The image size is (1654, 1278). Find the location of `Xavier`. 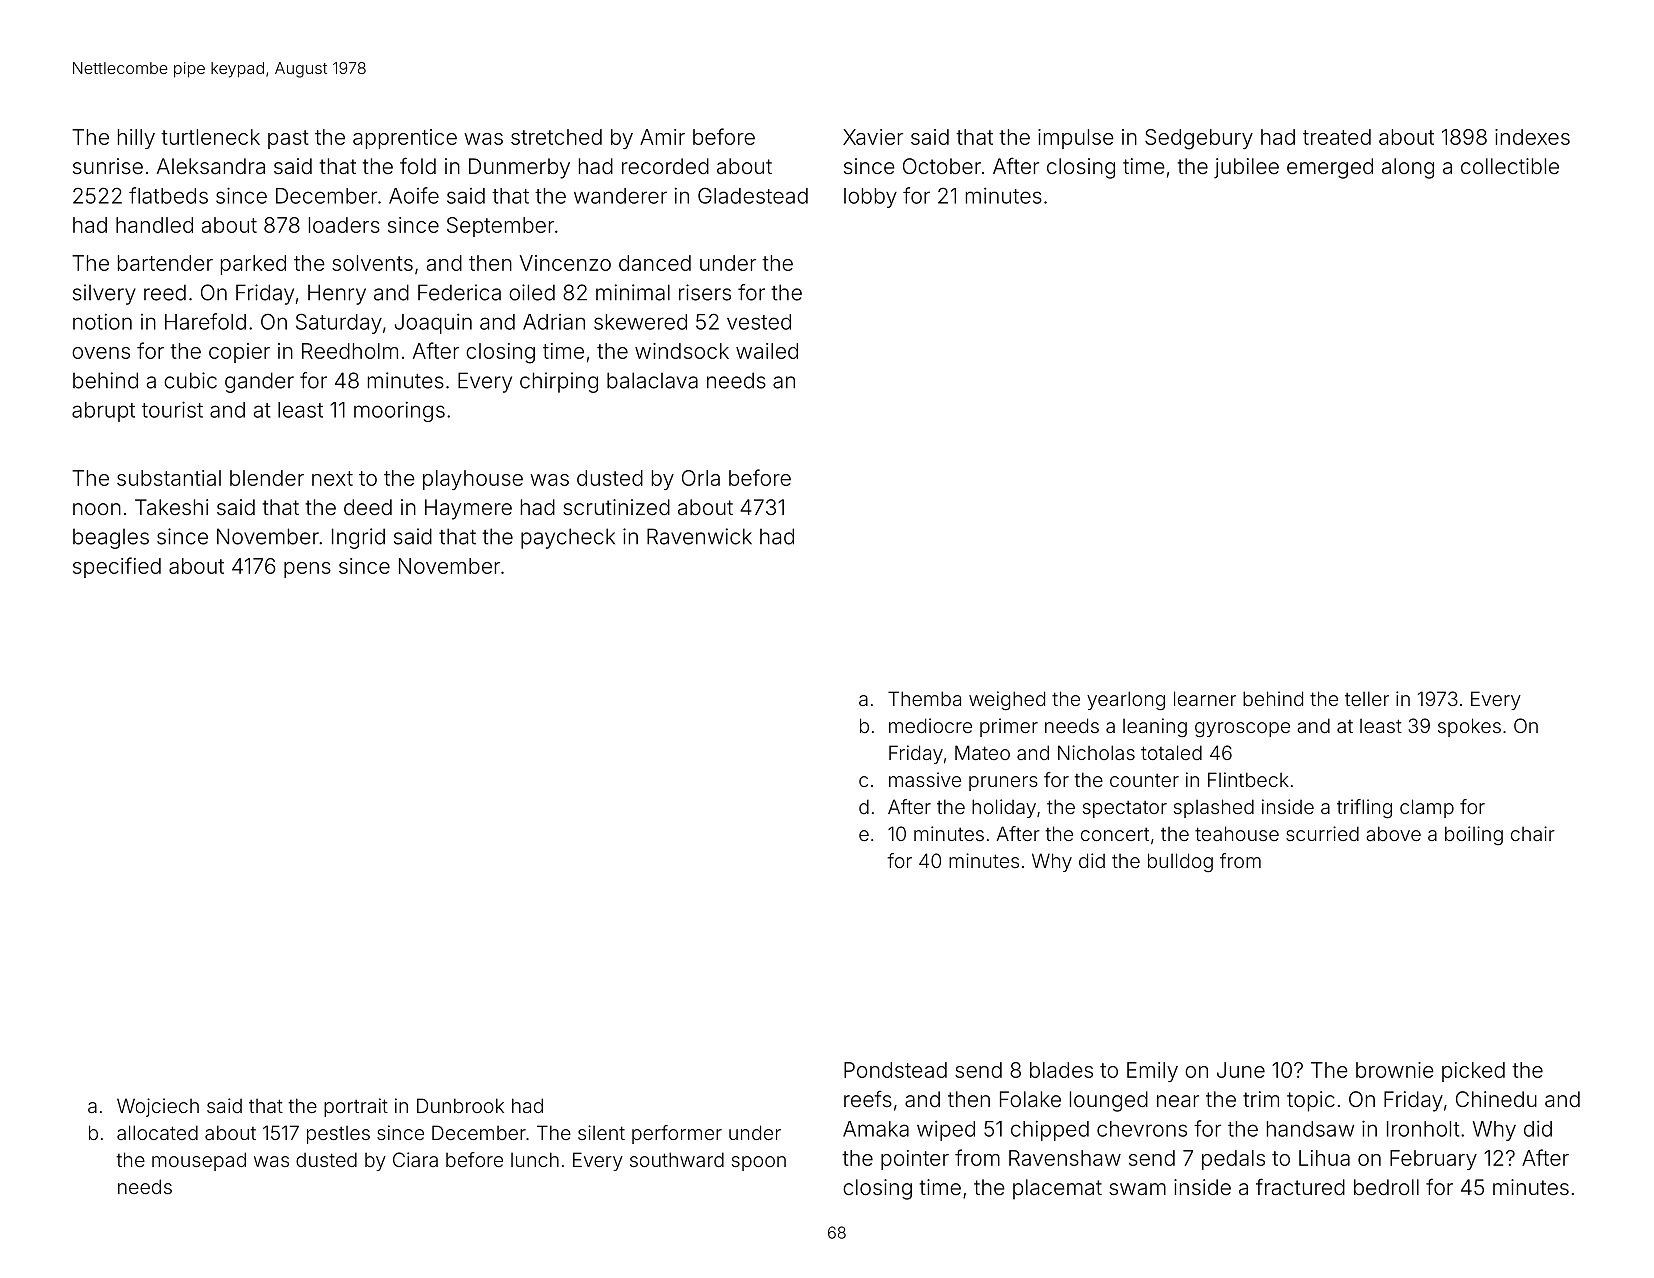

Xavier is located at coordinates (873, 137).
